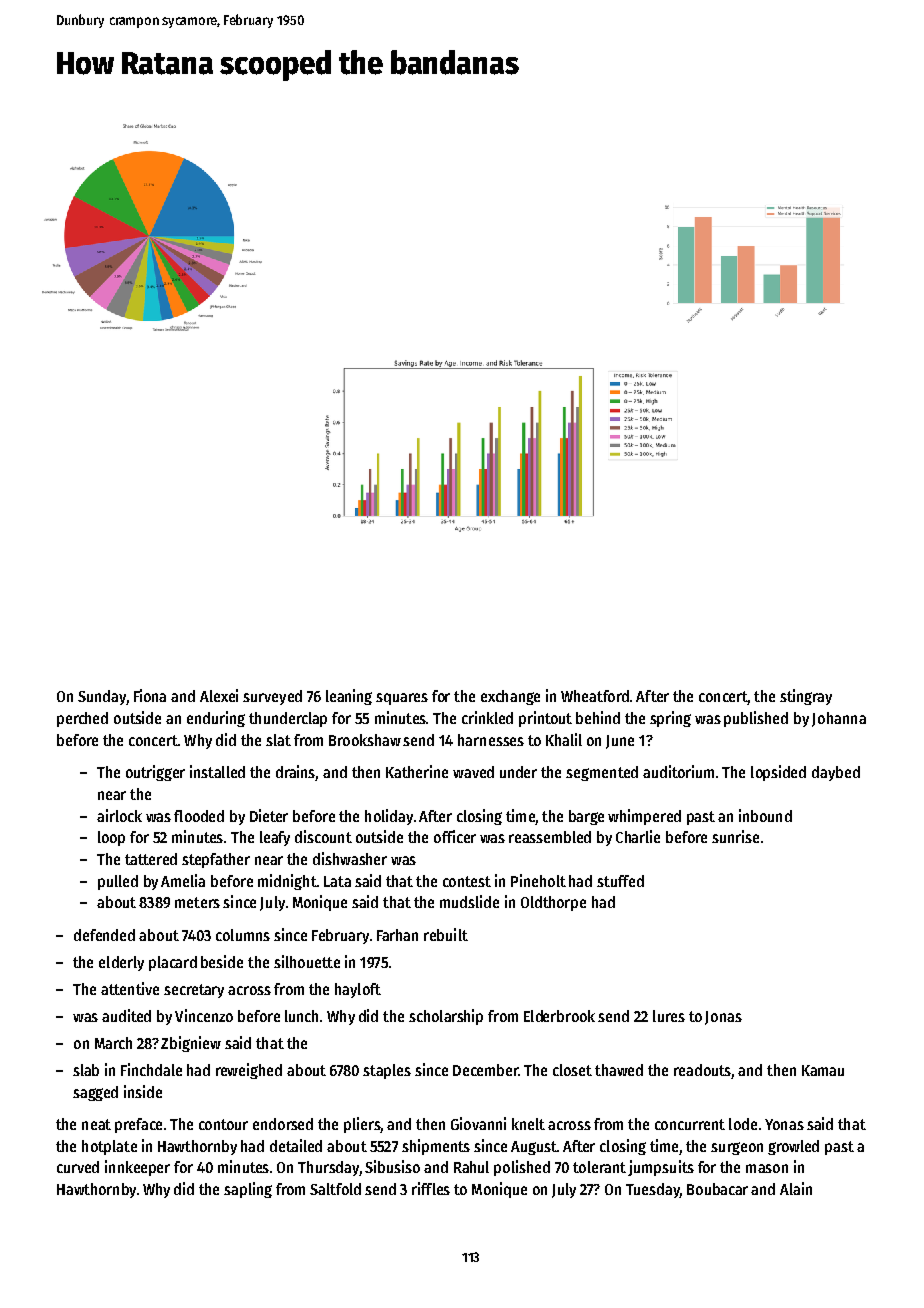 The image size is (924, 1308). I want to click on Wheatford, so click(595, 696).
